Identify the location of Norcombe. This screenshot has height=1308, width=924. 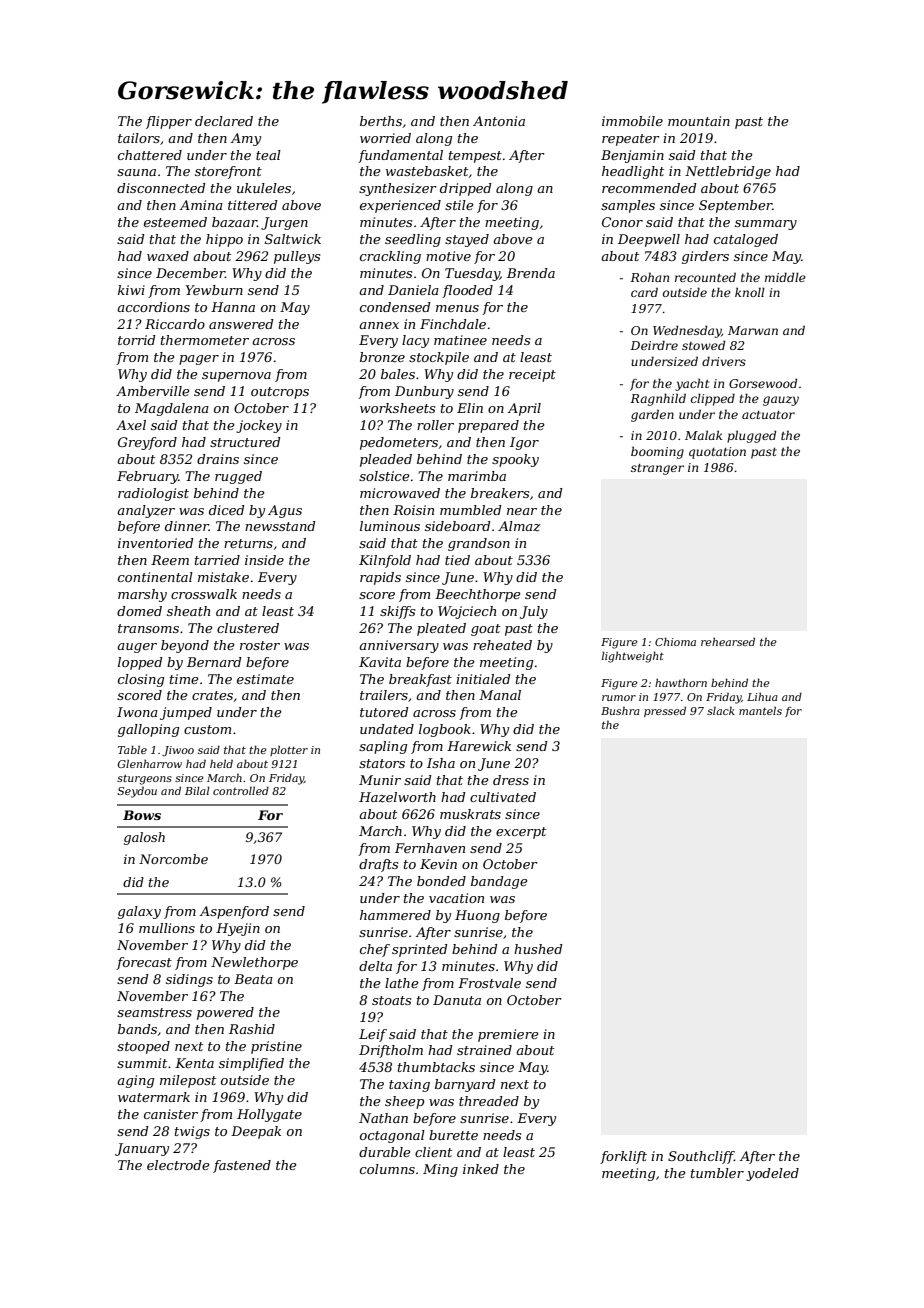
(173, 859).
